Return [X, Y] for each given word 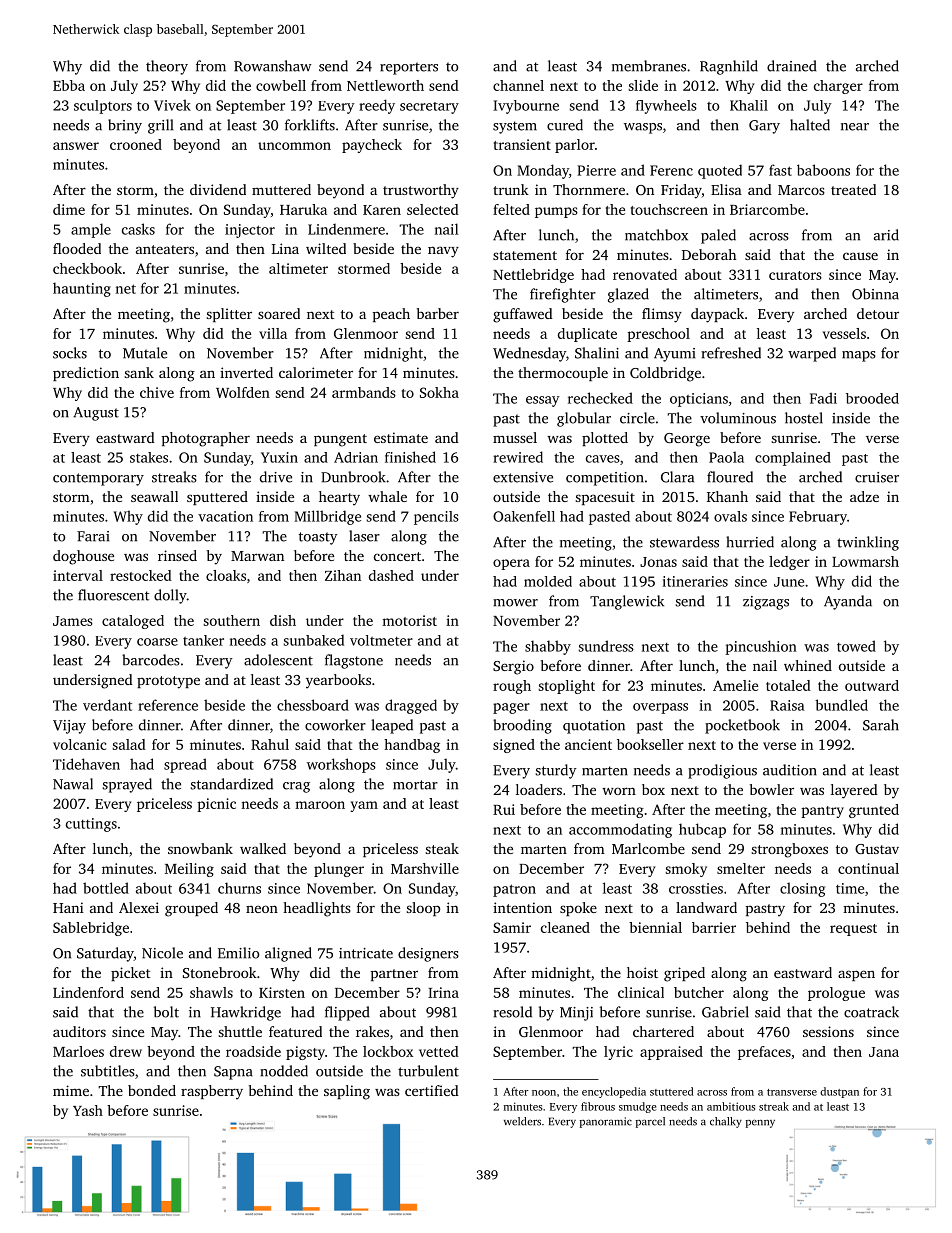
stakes [149, 457]
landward [706, 907]
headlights [317, 909]
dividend [218, 189]
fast [780, 170]
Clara [677, 477]
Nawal [73, 784]
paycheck [372, 146]
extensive [523, 477]
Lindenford [88, 992]
